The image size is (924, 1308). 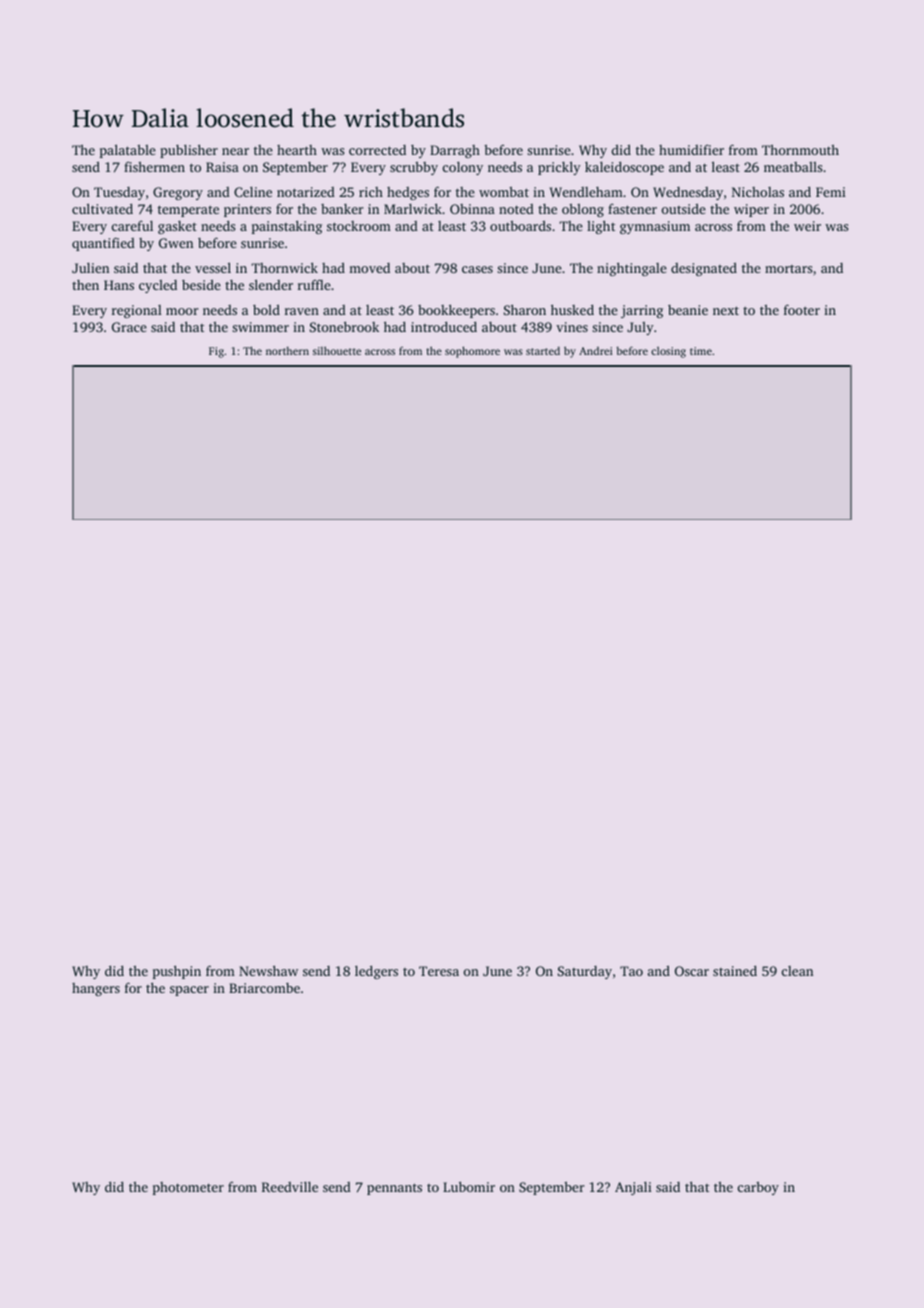 What do you see at coordinates (688, 193) in the screenshot?
I see `Wednesday` at bounding box center [688, 193].
